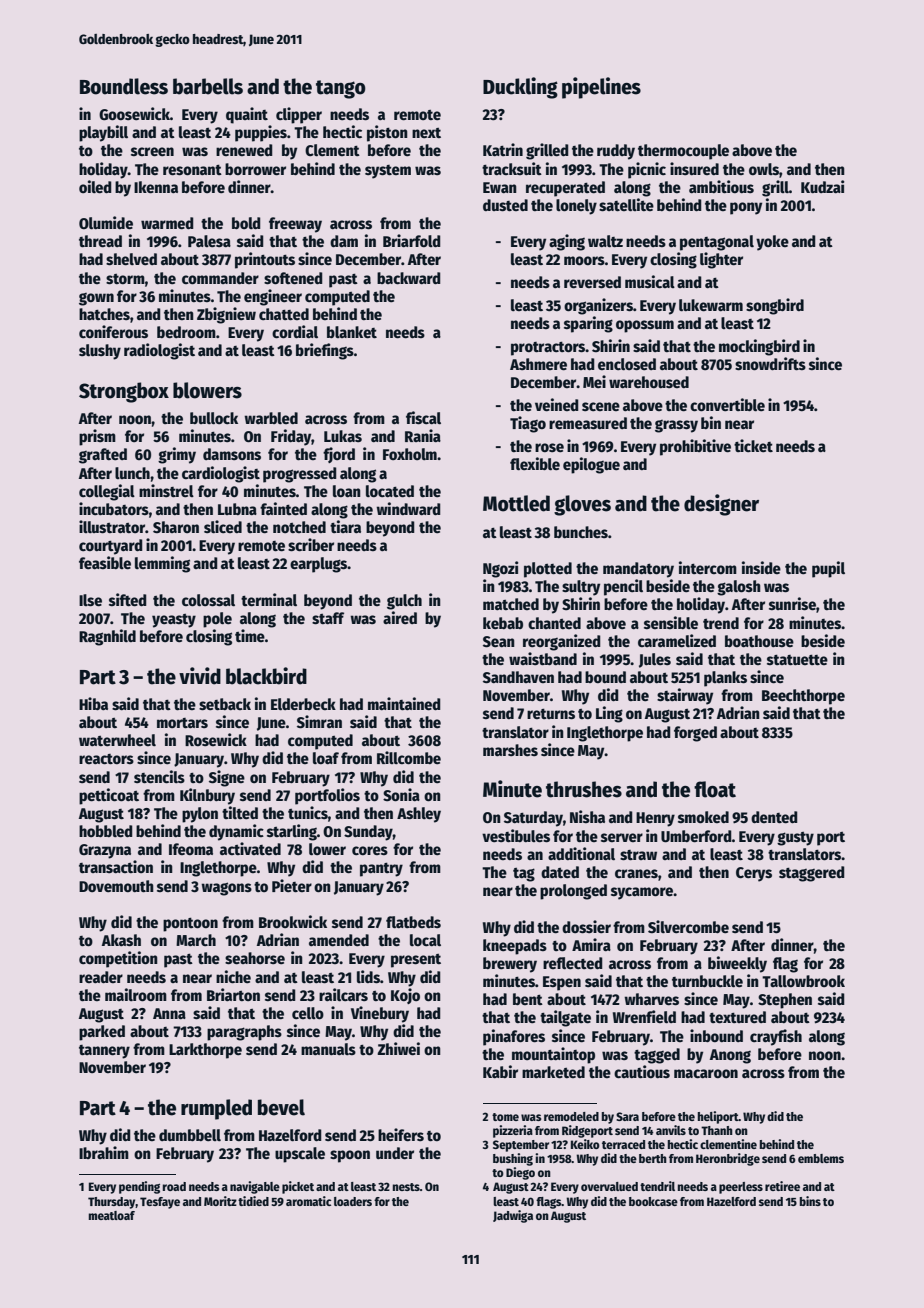 This screenshot has width=924, height=1308. What do you see at coordinates (341, 89) in the screenshot?
I see `tango` at bounding box center [341, 89].
